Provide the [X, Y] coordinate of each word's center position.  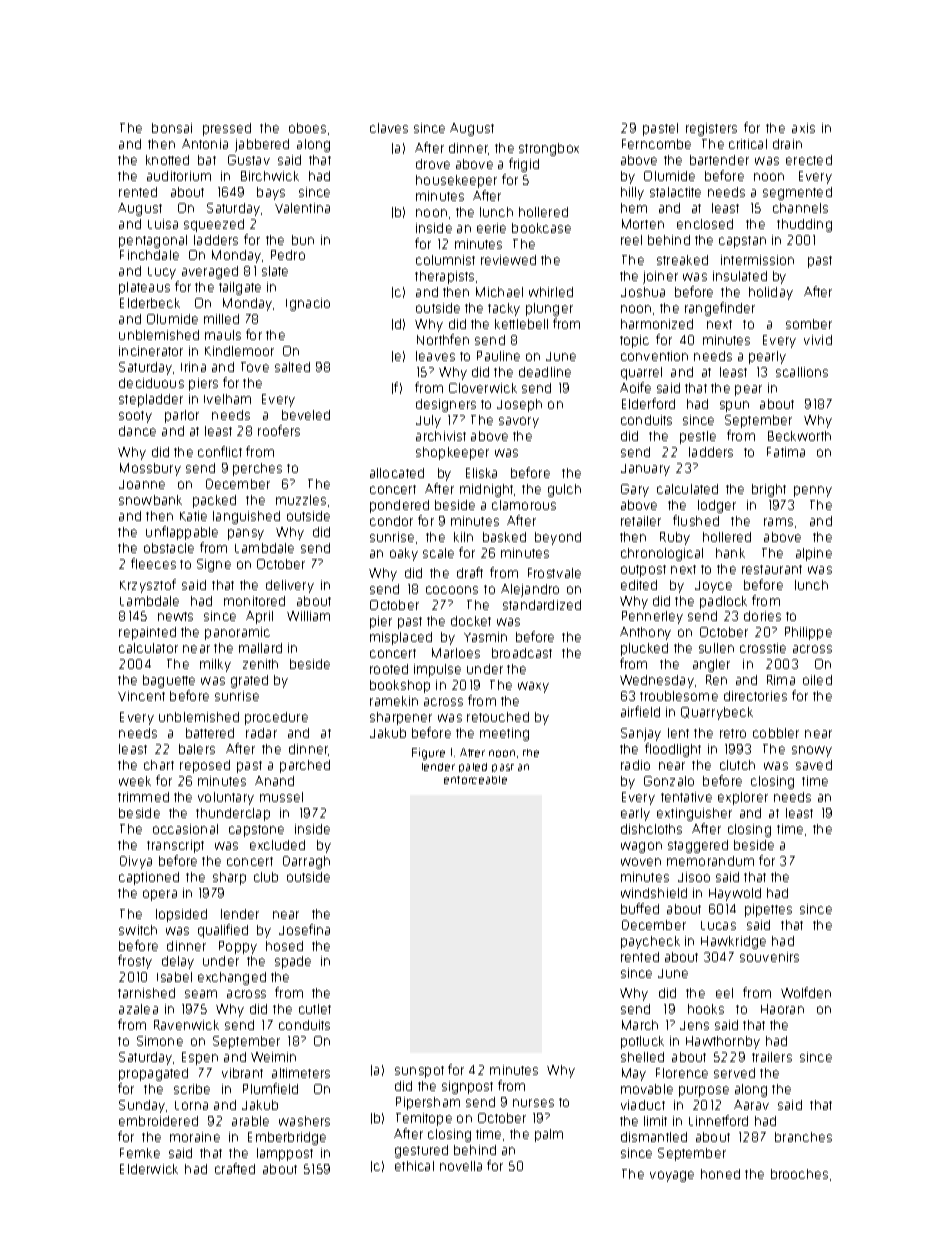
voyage [672, 1176]
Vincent [141, 696]
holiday [771, 293]
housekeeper [456, 181]
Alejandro [530, 590]
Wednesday [657, 681]
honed [720, 1174]
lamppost [285, 1154]
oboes [307, 128]
